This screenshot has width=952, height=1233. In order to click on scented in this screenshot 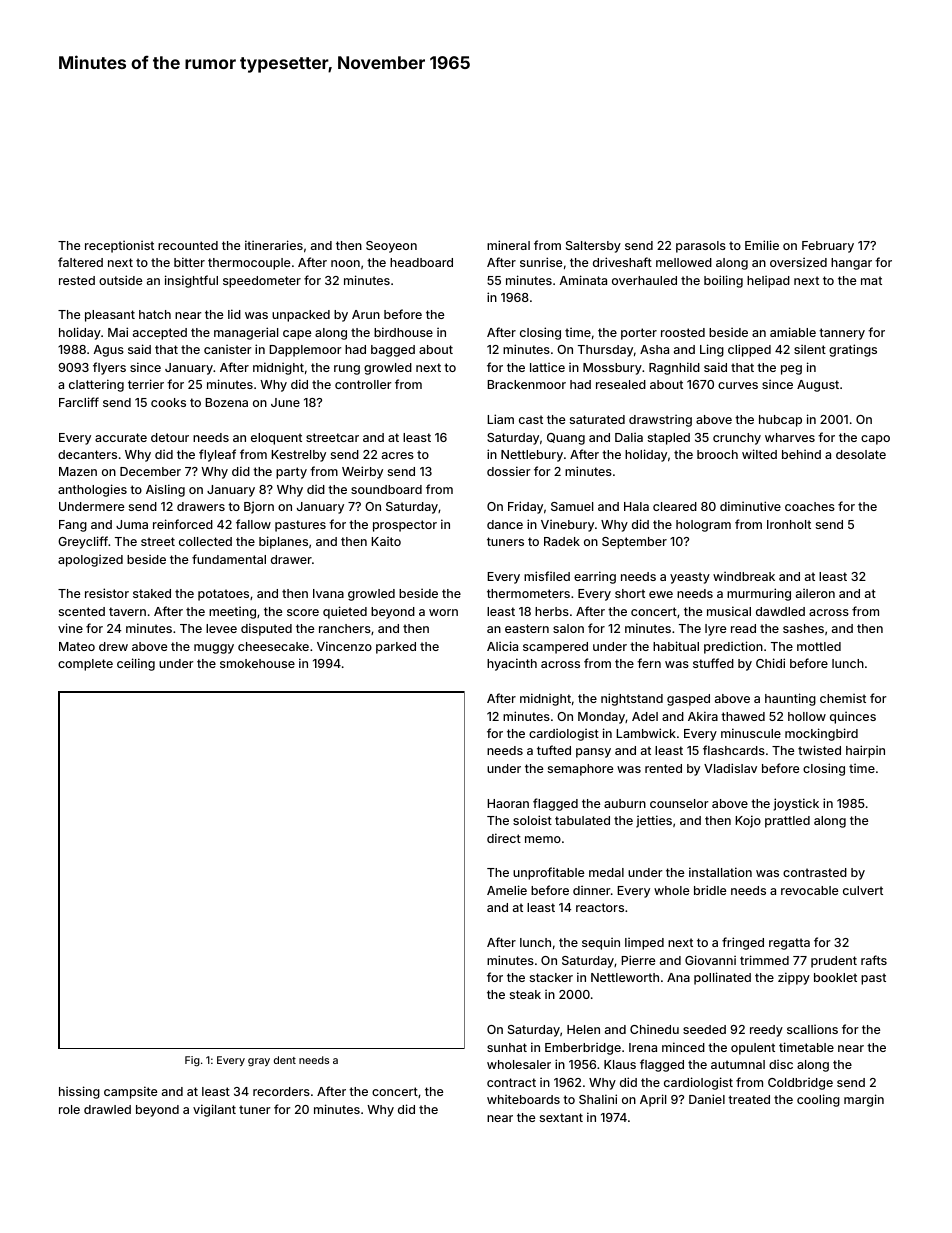, I will do `click(82, 611)`.
